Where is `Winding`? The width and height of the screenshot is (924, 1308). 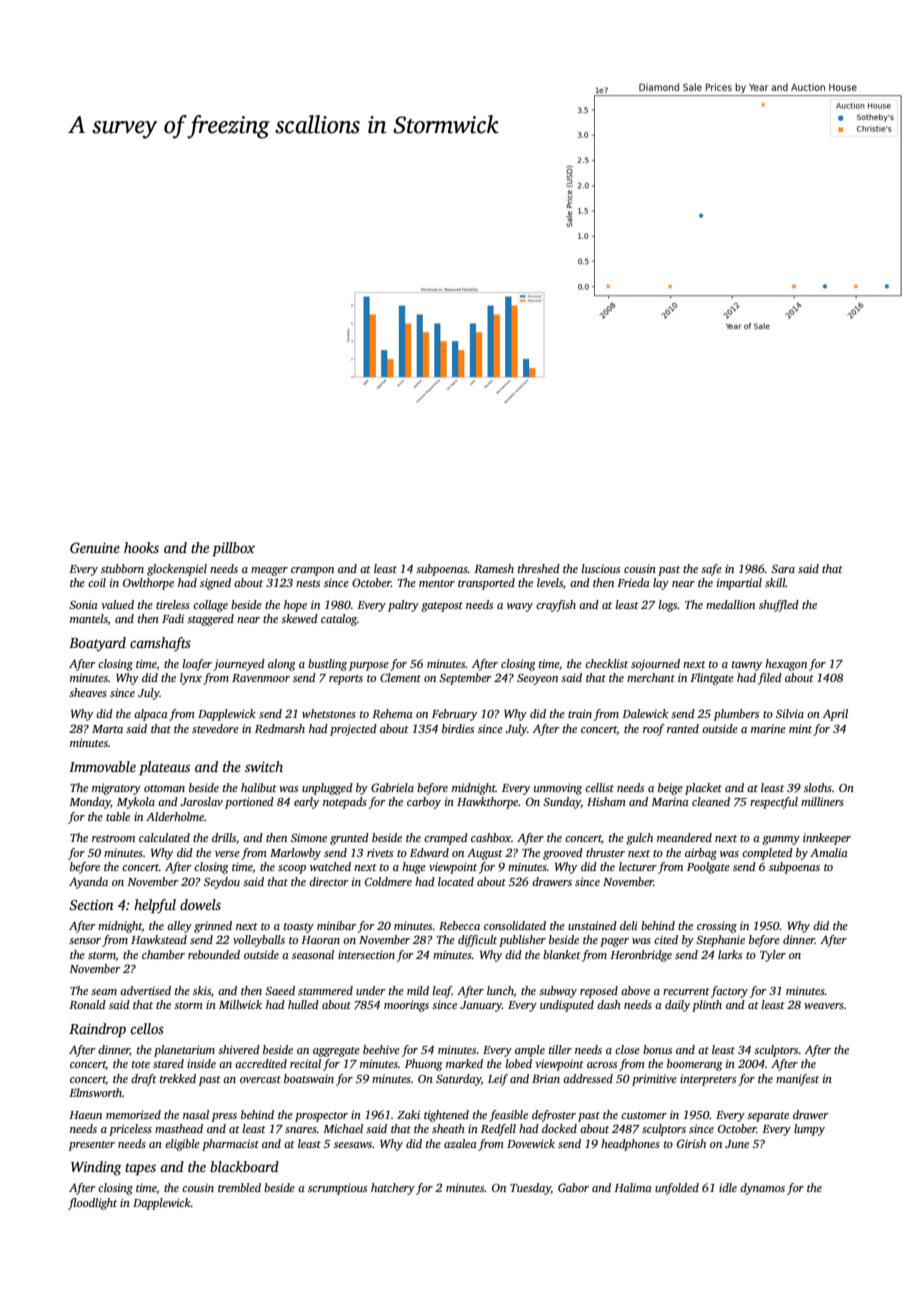
Winding is located at coordinates (96, 1168).
